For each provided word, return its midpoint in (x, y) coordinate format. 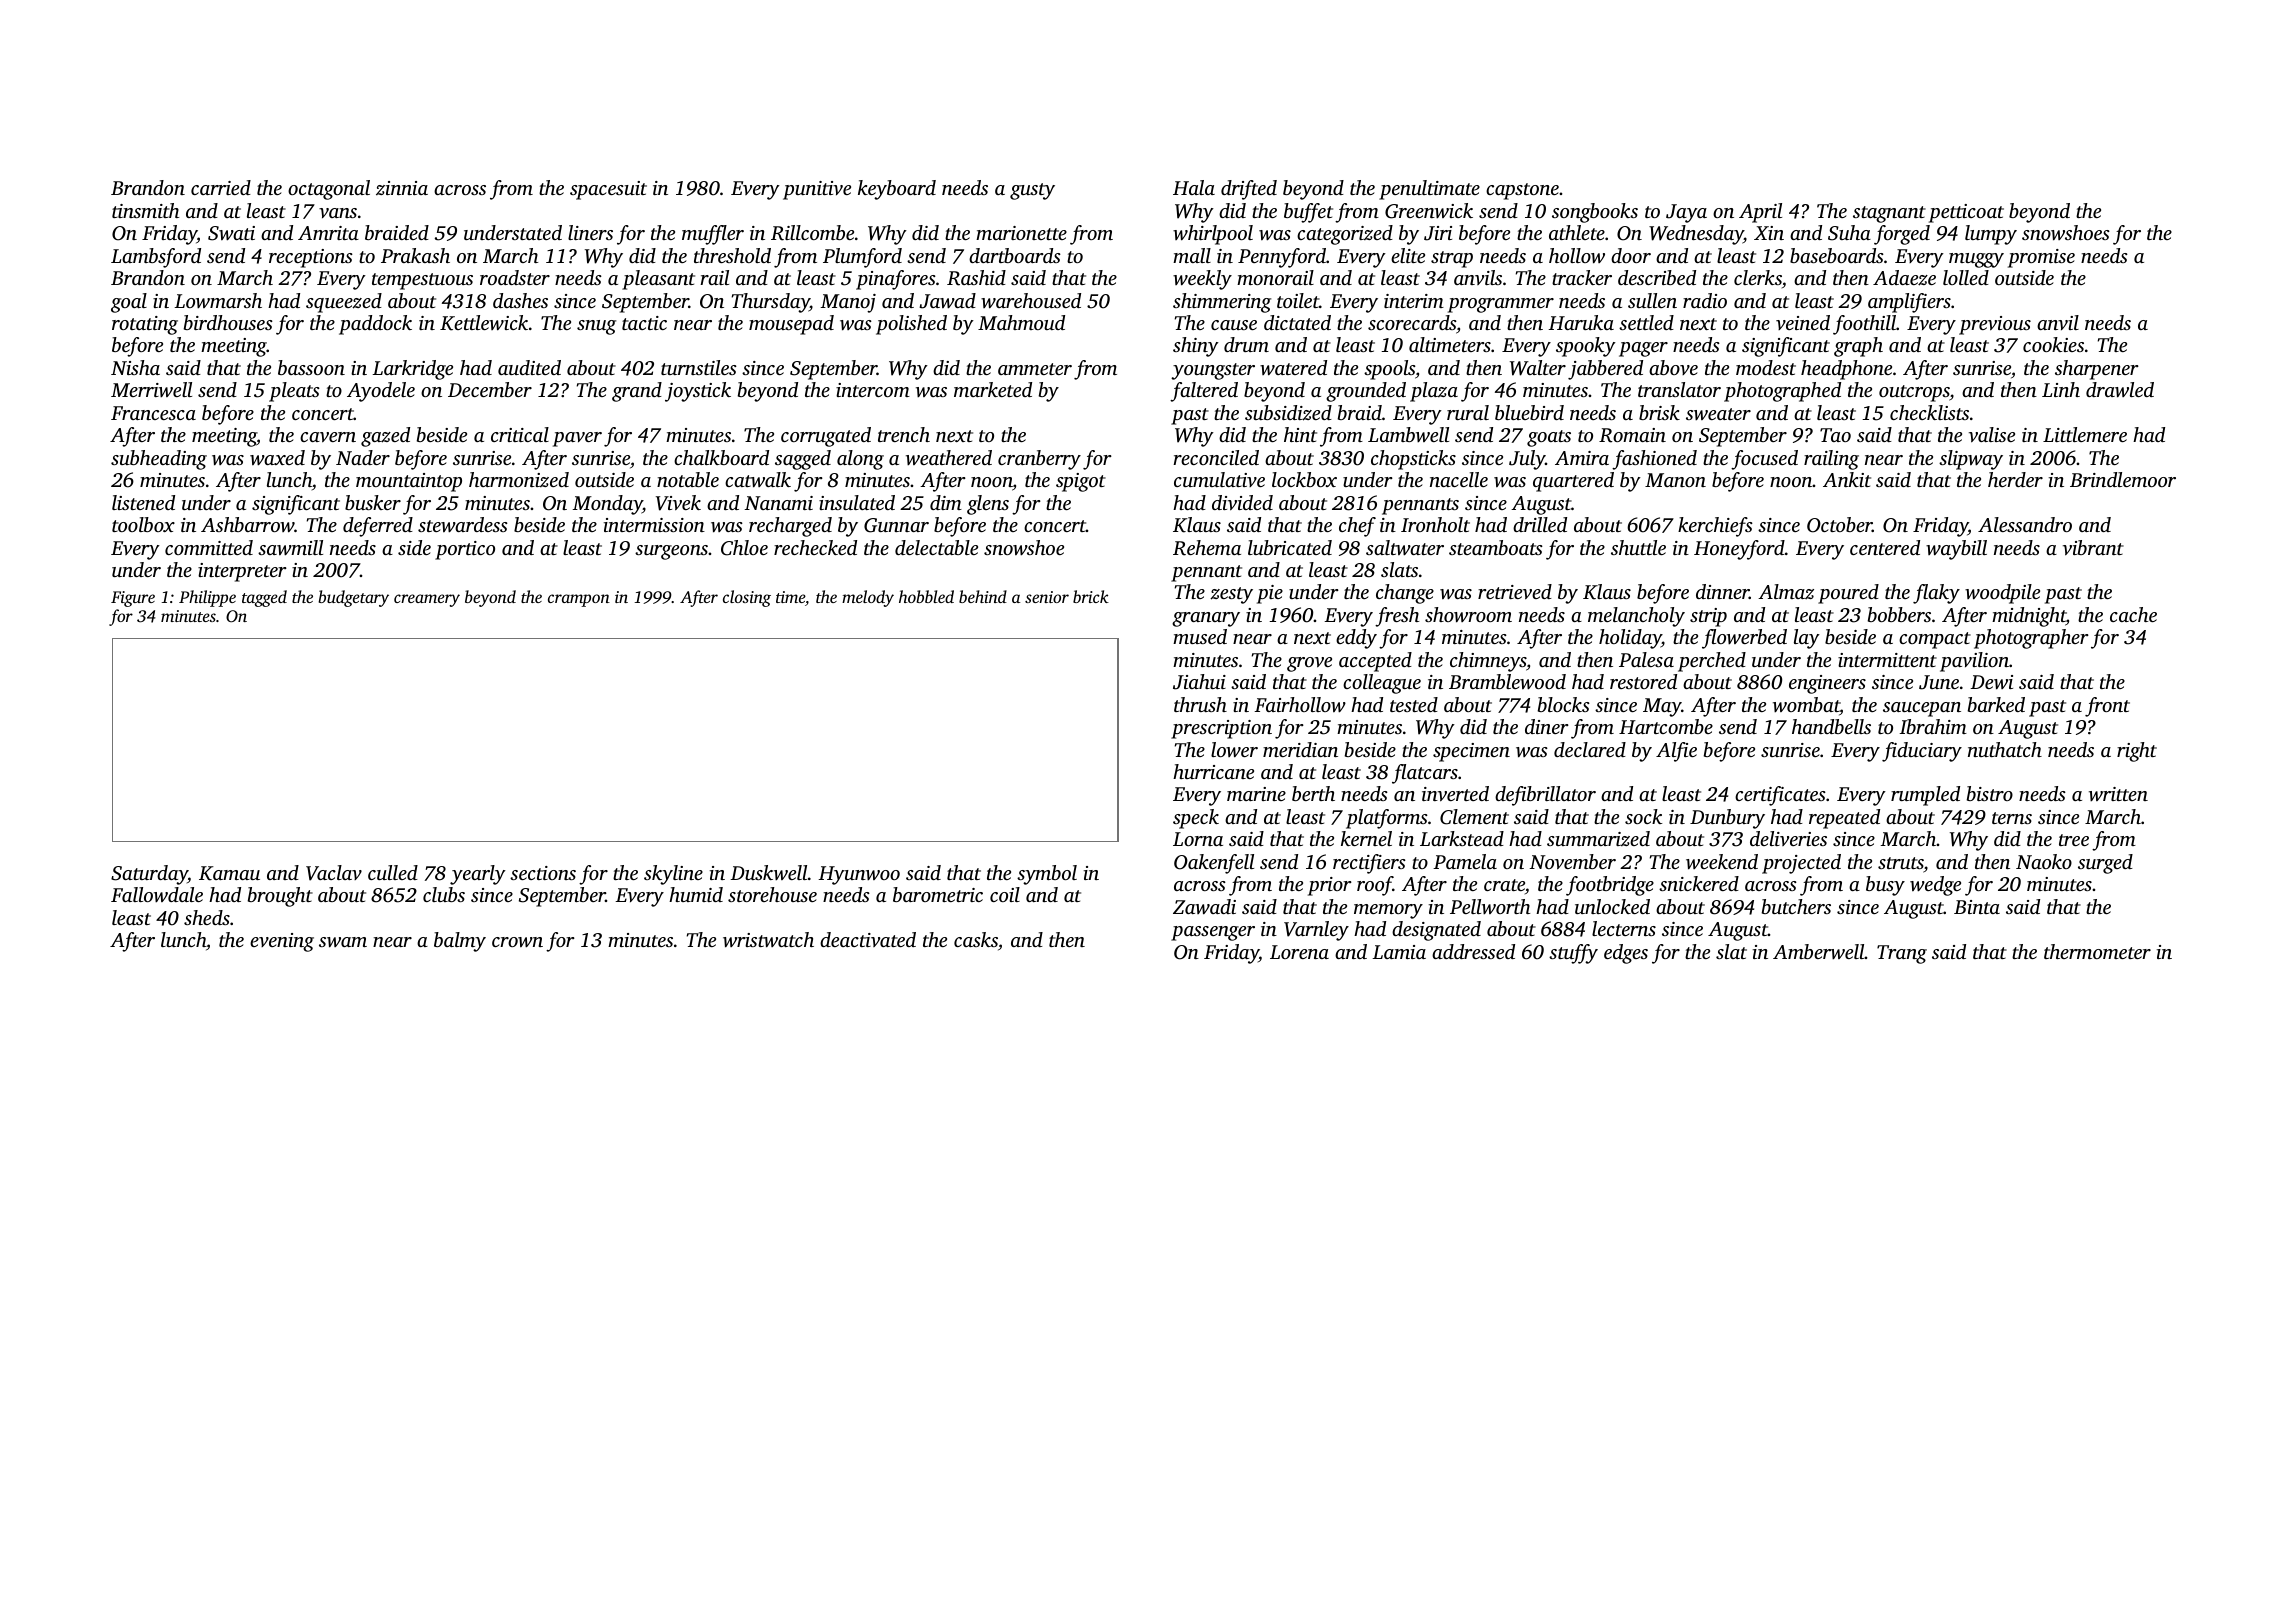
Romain (1632, 435)
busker (373, 502)
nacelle (1459, 479)
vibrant (2093, 548)
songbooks (1595, 213)
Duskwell (768, 872)
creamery (427, 600)
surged (2105, 864)
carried (221, 187)
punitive (817, 190)
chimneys (1488, 662)
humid (696, 894)
